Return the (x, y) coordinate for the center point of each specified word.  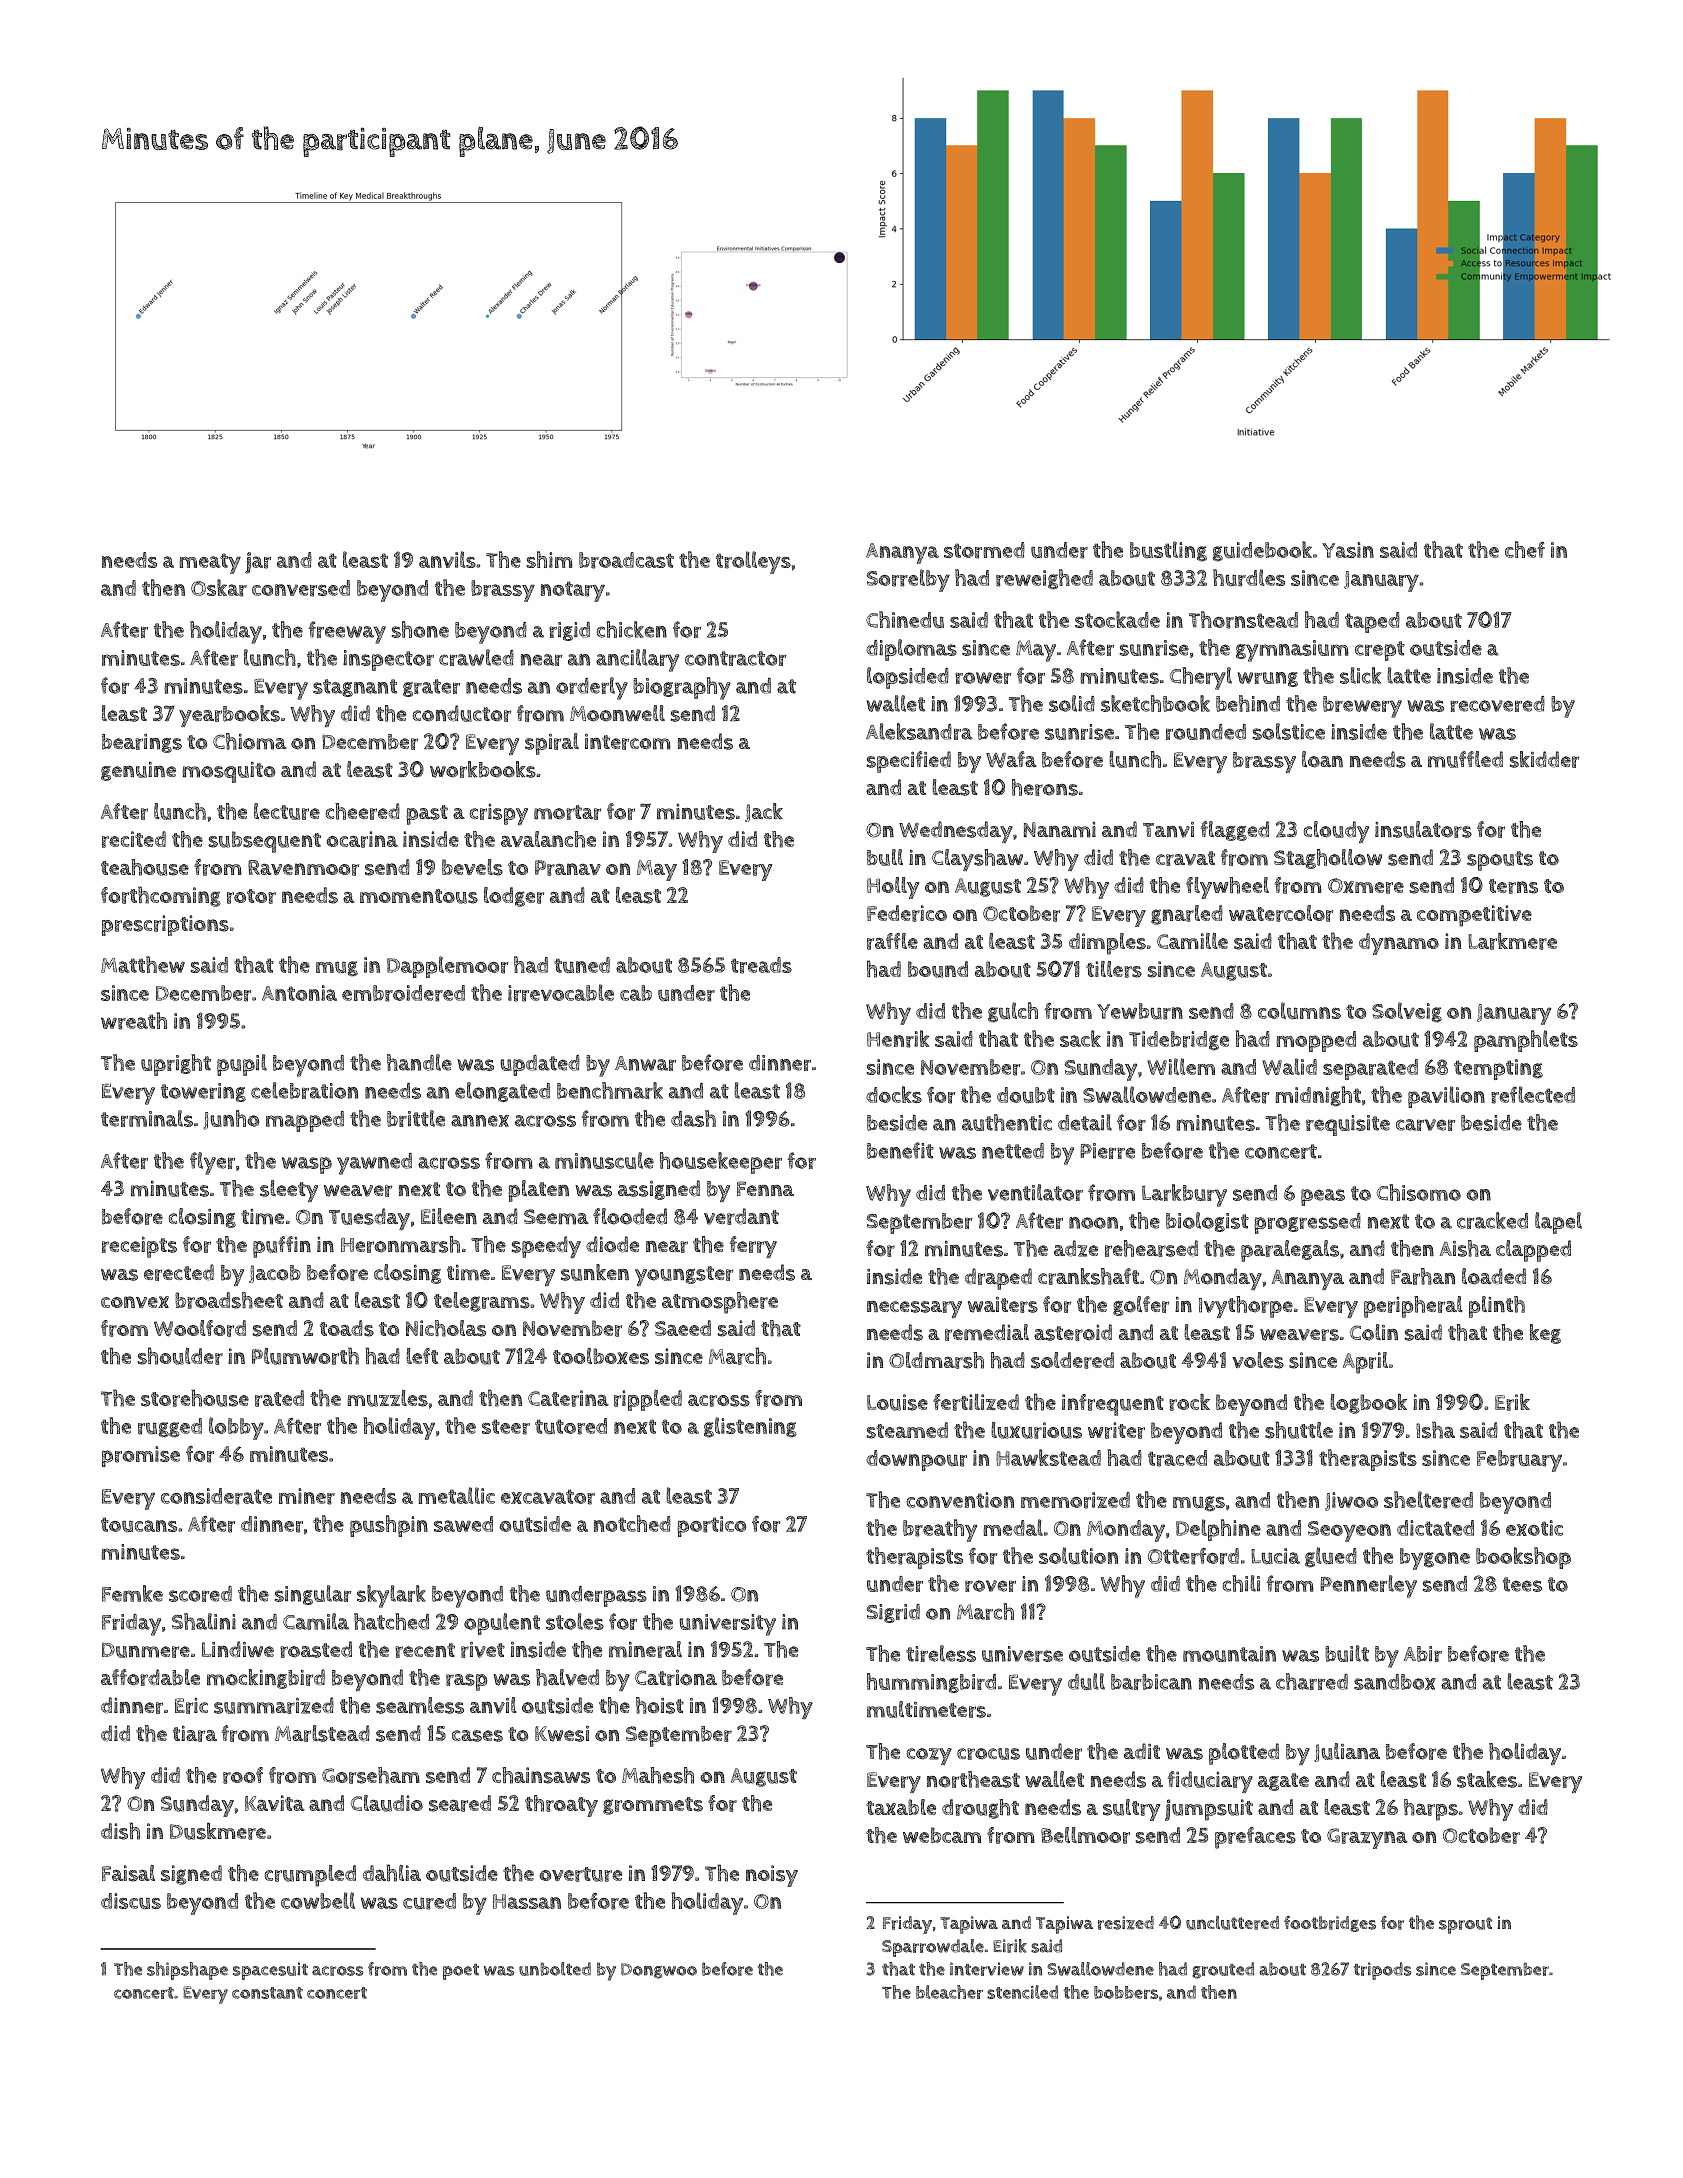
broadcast (626, 560)
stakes (1487, 1779)
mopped (1316, 1041)
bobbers (1126, 1992)
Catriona (676, 1678)
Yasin (1348, 550)
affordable (150, 1677)
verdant (741, 1216)
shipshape (187, 1971)
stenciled (1022, 1992)
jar (258, 563)
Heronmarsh (400, 1244)
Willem (1181, 1066)
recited (134, 839)
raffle (892, 941)
